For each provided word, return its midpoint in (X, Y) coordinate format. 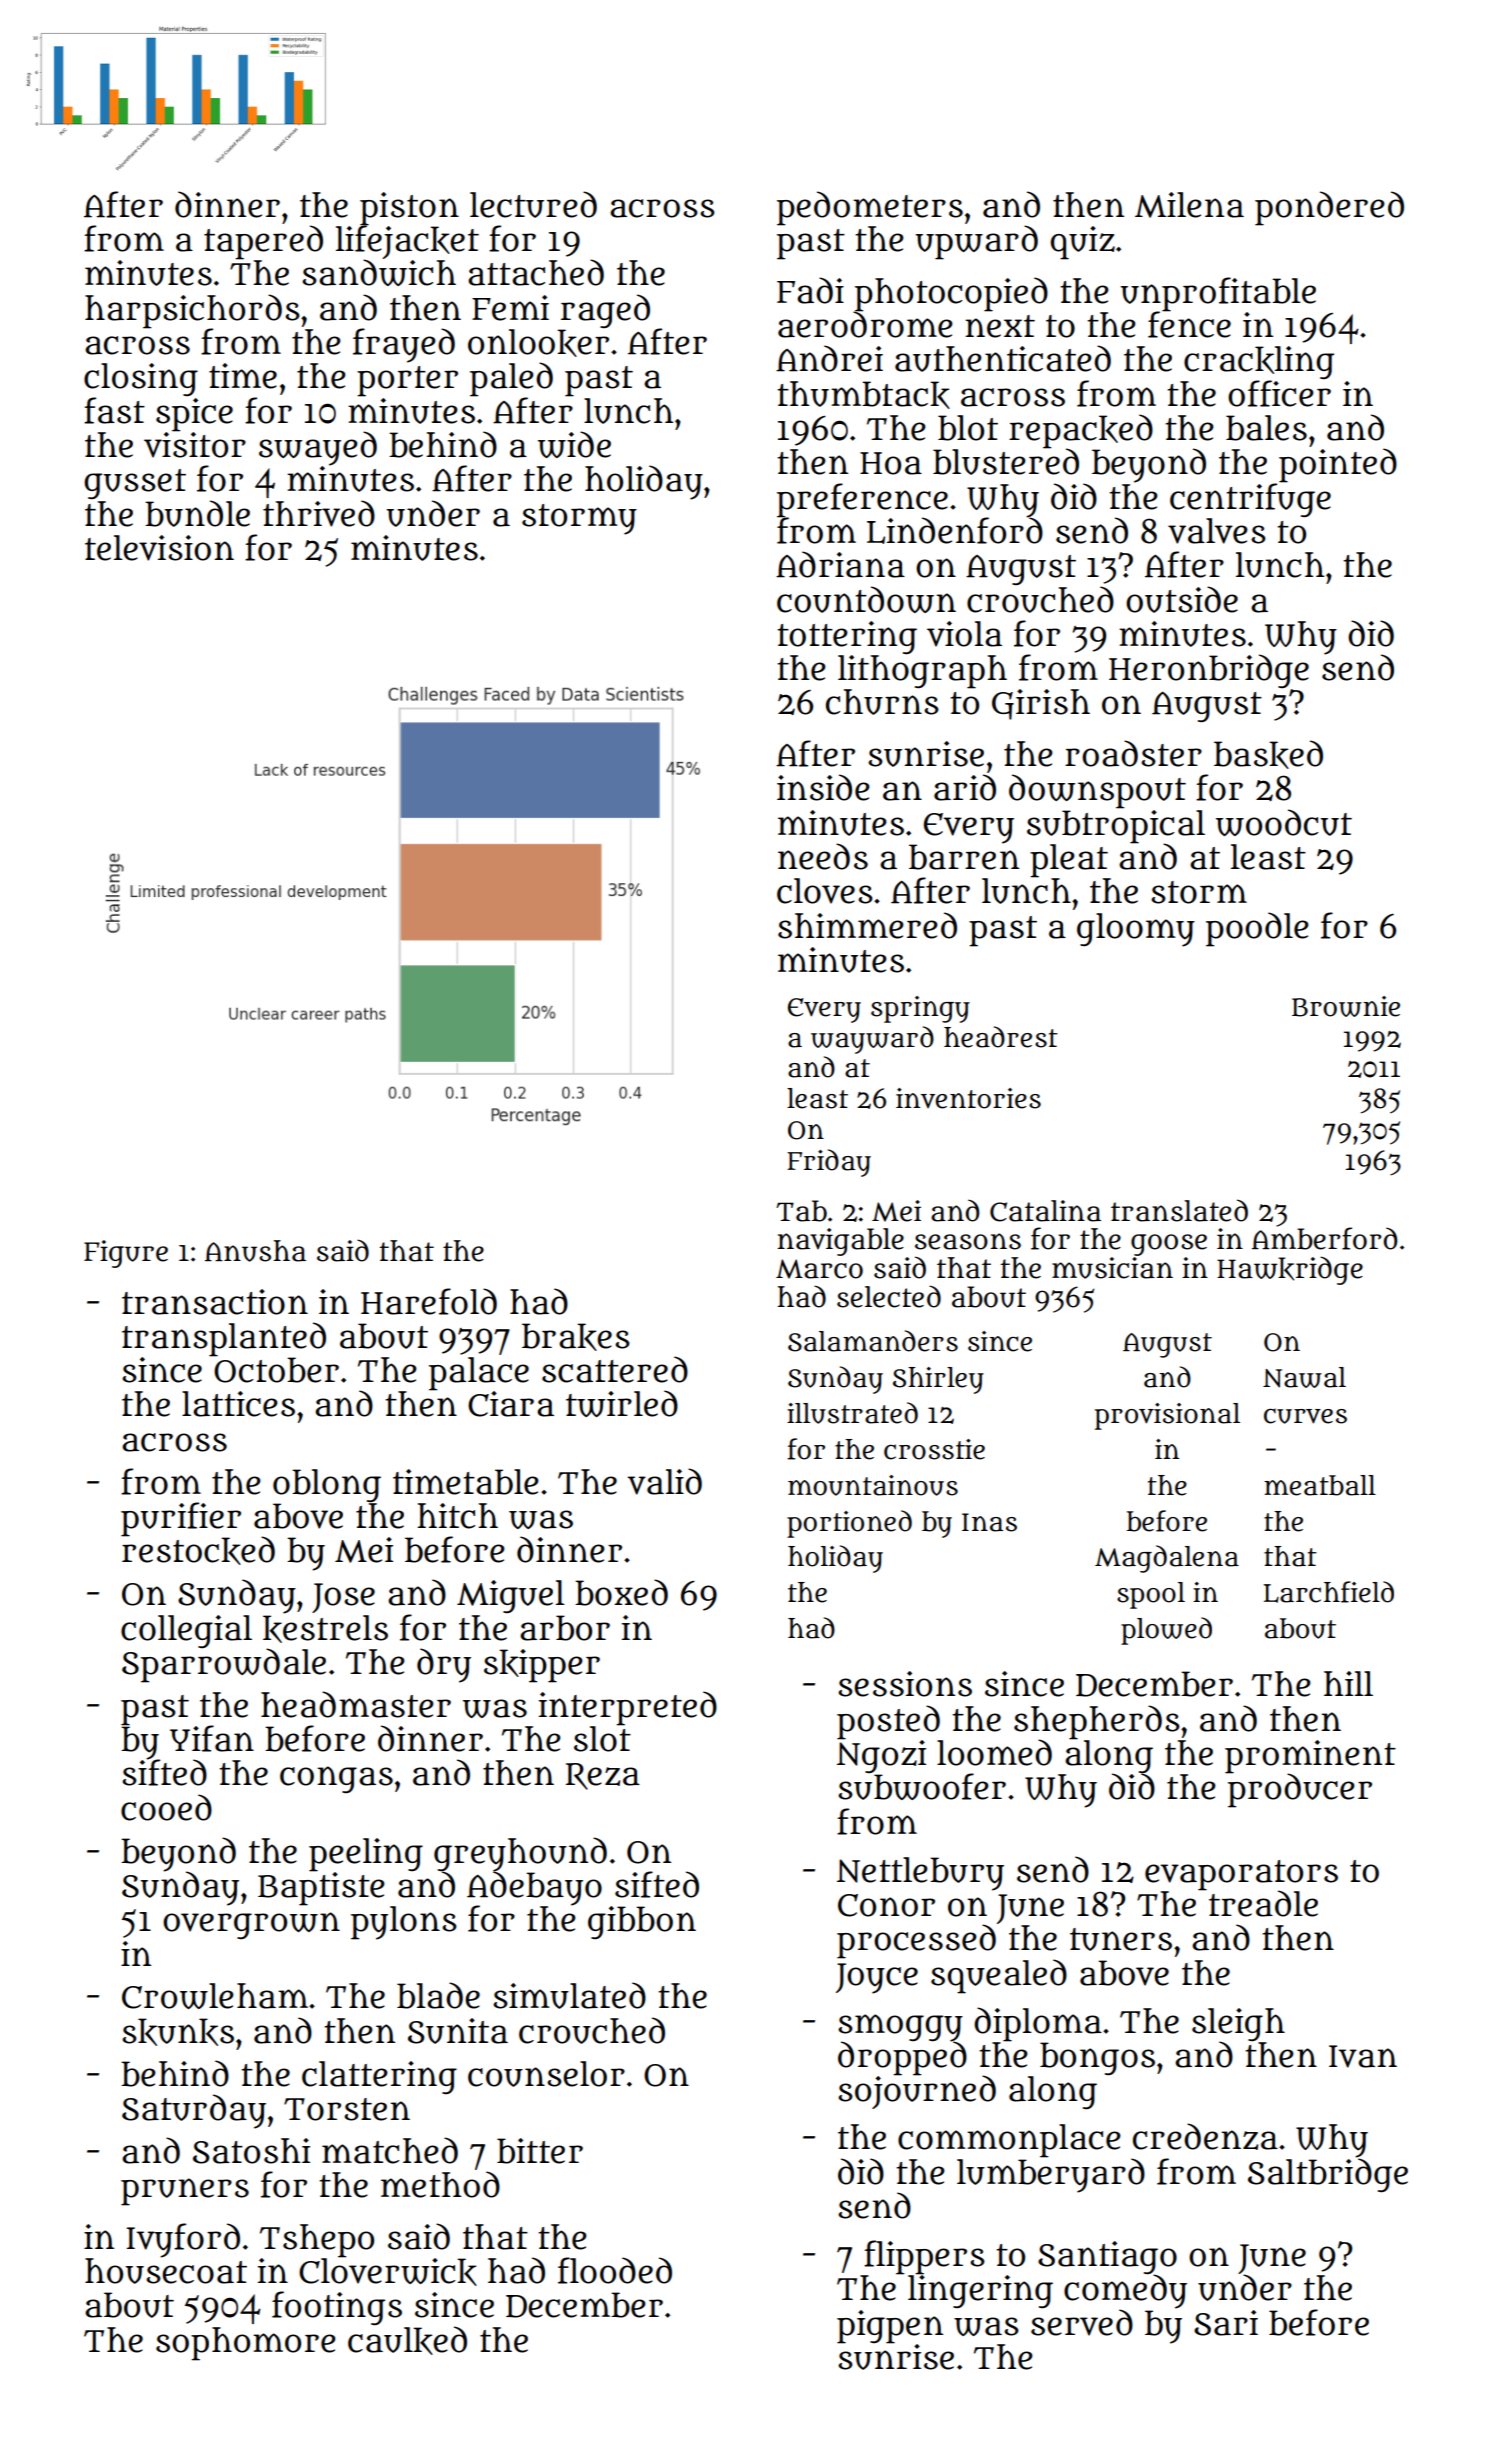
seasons (968, 1241)
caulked (407, 2340)
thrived (319, 513)
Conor (886, 1905)
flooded (615, 2270)
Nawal (1304, 1377)
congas (336, 1779)
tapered (263, 242)
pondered (1329, 208)
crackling (1259, 363)
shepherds (1097, 1722)
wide (574, 444)
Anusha (255, 1251)
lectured (533, 204)
